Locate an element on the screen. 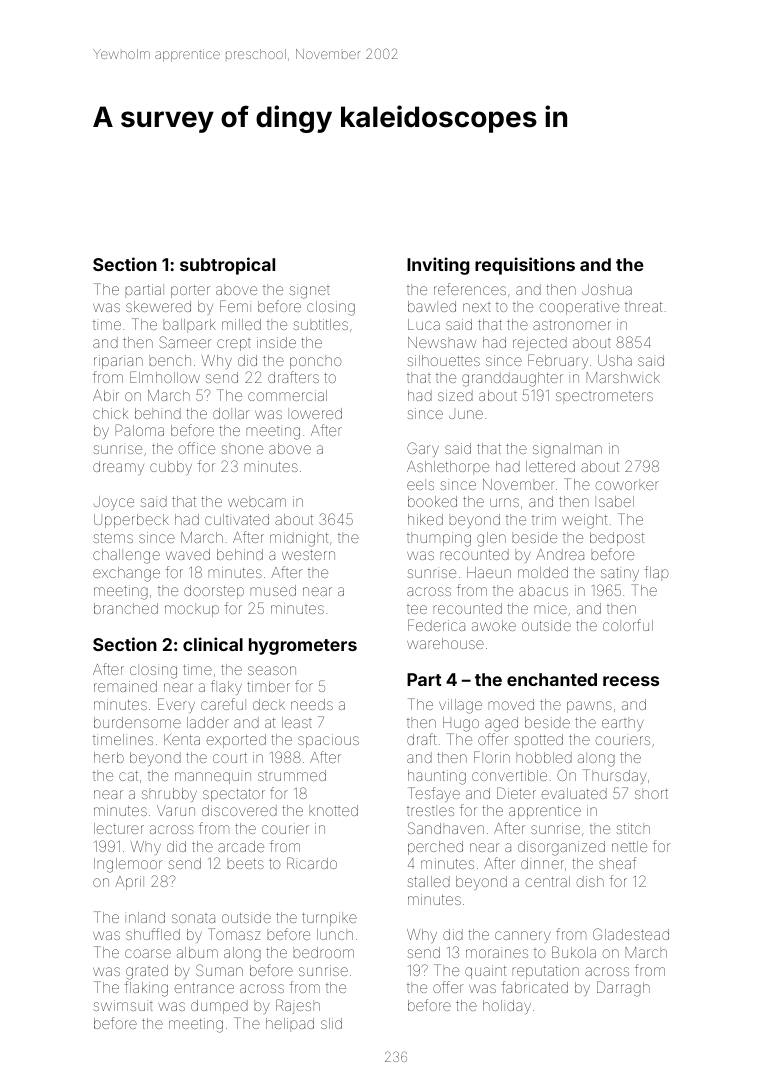 The height and width of the screenshot is (1088, 767). discovered is located at coordinates (239, 810).
